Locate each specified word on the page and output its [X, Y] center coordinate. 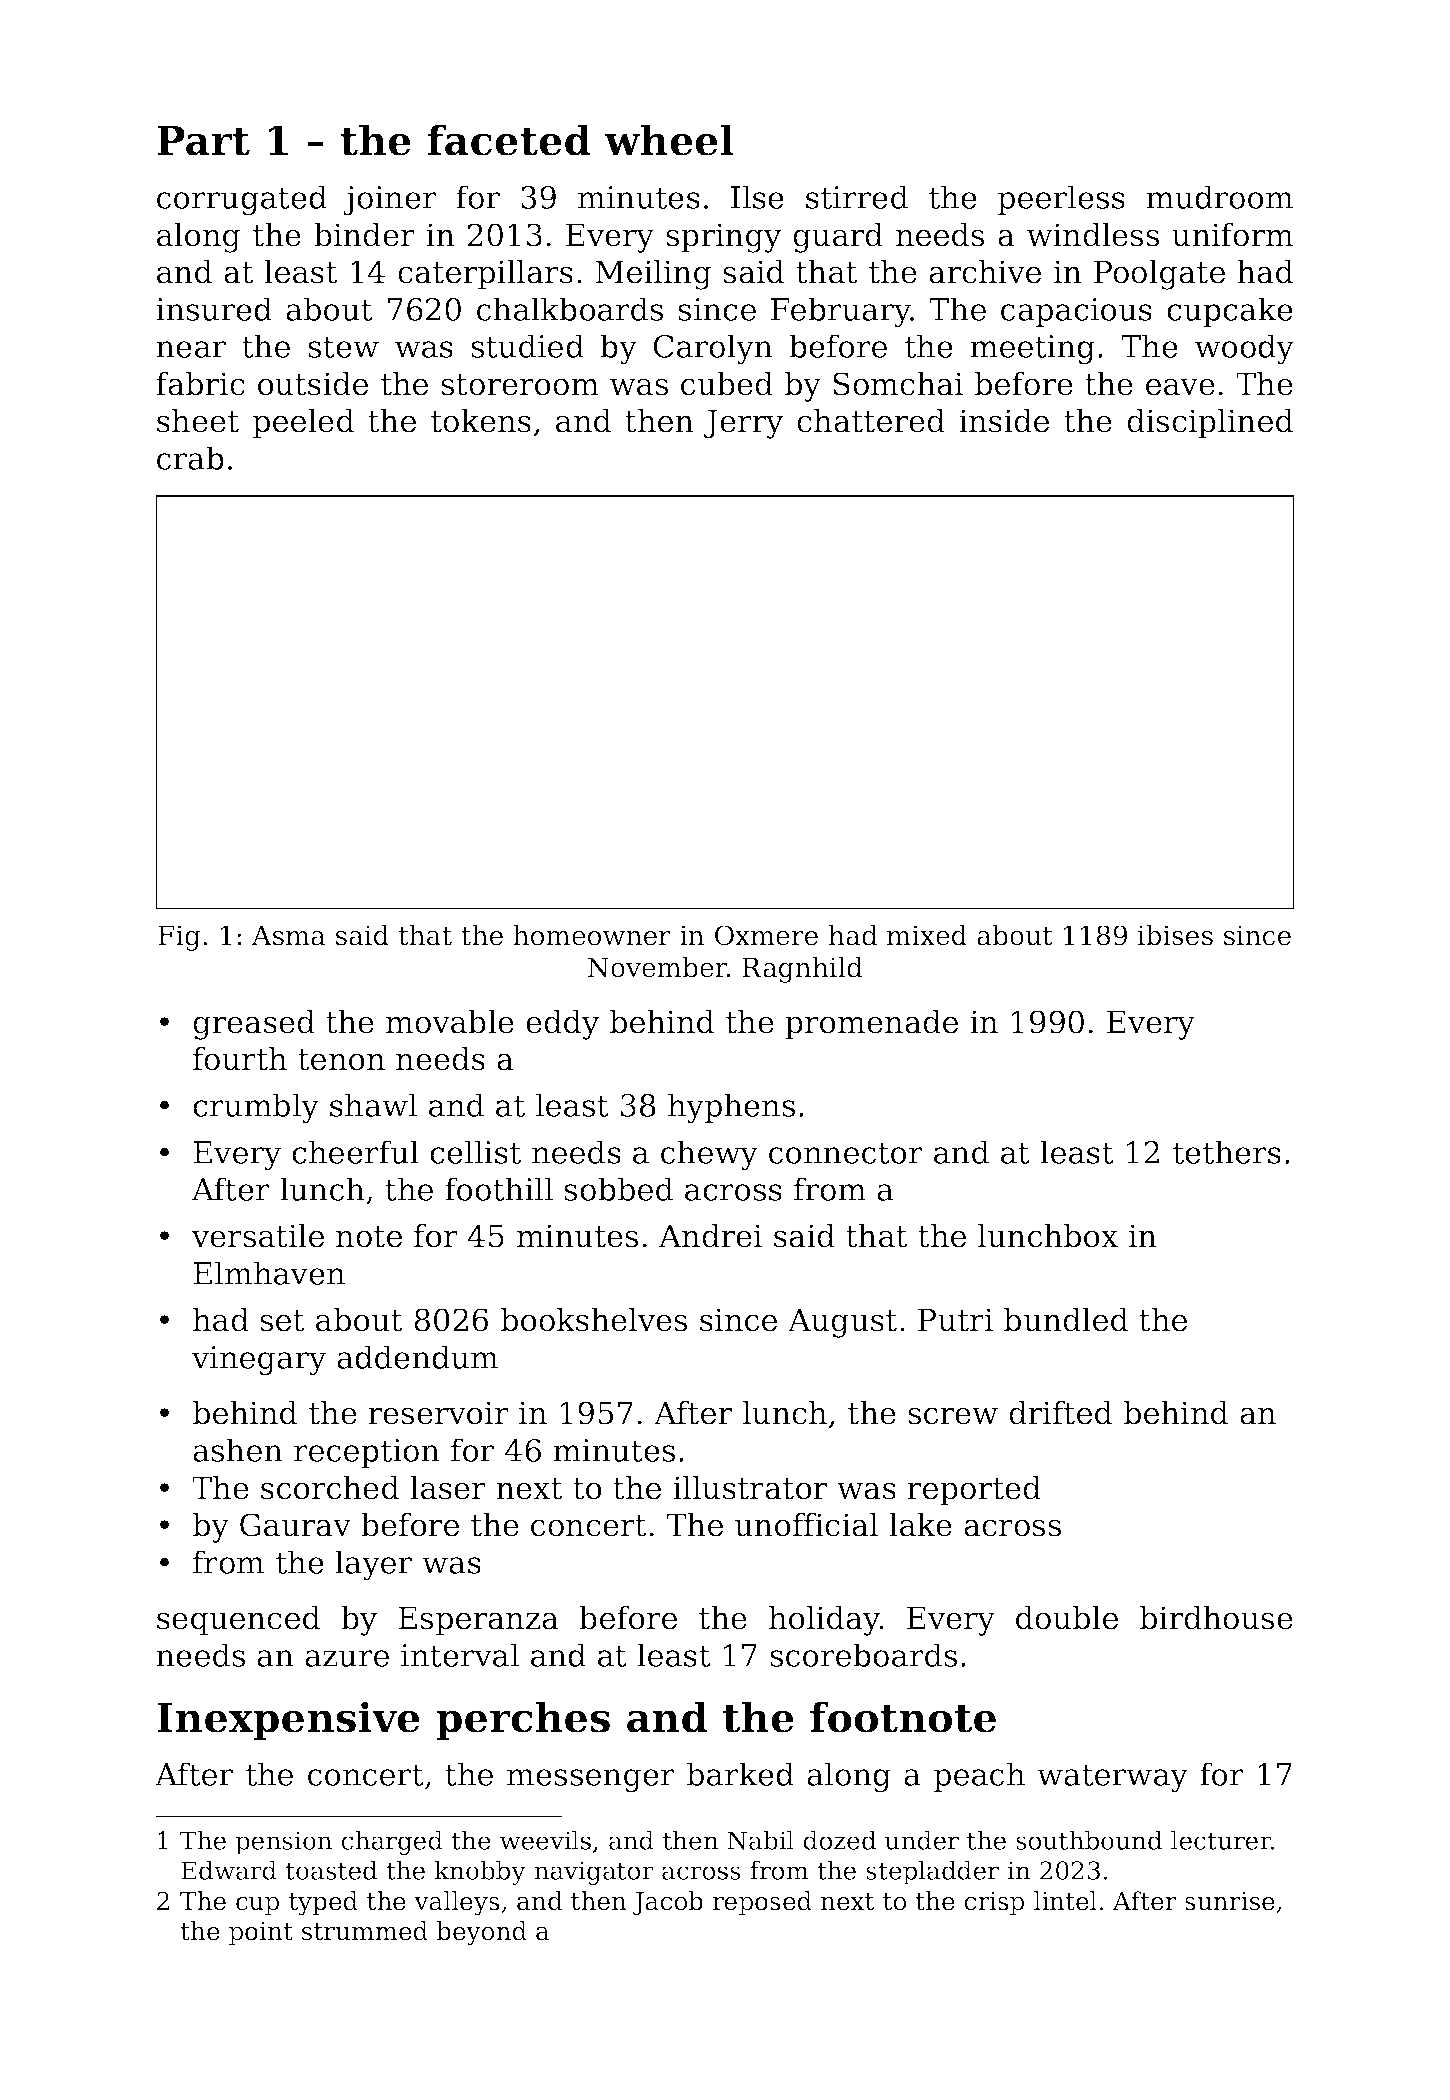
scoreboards [863, 1655]
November [657, 967]
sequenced [238, 1621]
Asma [288, 935]
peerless [1061, 200]
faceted [509, 140]
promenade [871, 1025]
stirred [857, 197]
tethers [1227, 1152]
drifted [1060, 1413]
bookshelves [594, 1320]
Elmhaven [269, 1273]
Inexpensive [288, 1721]
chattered [871, 421]
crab [190, 458]
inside [1004, 421]
